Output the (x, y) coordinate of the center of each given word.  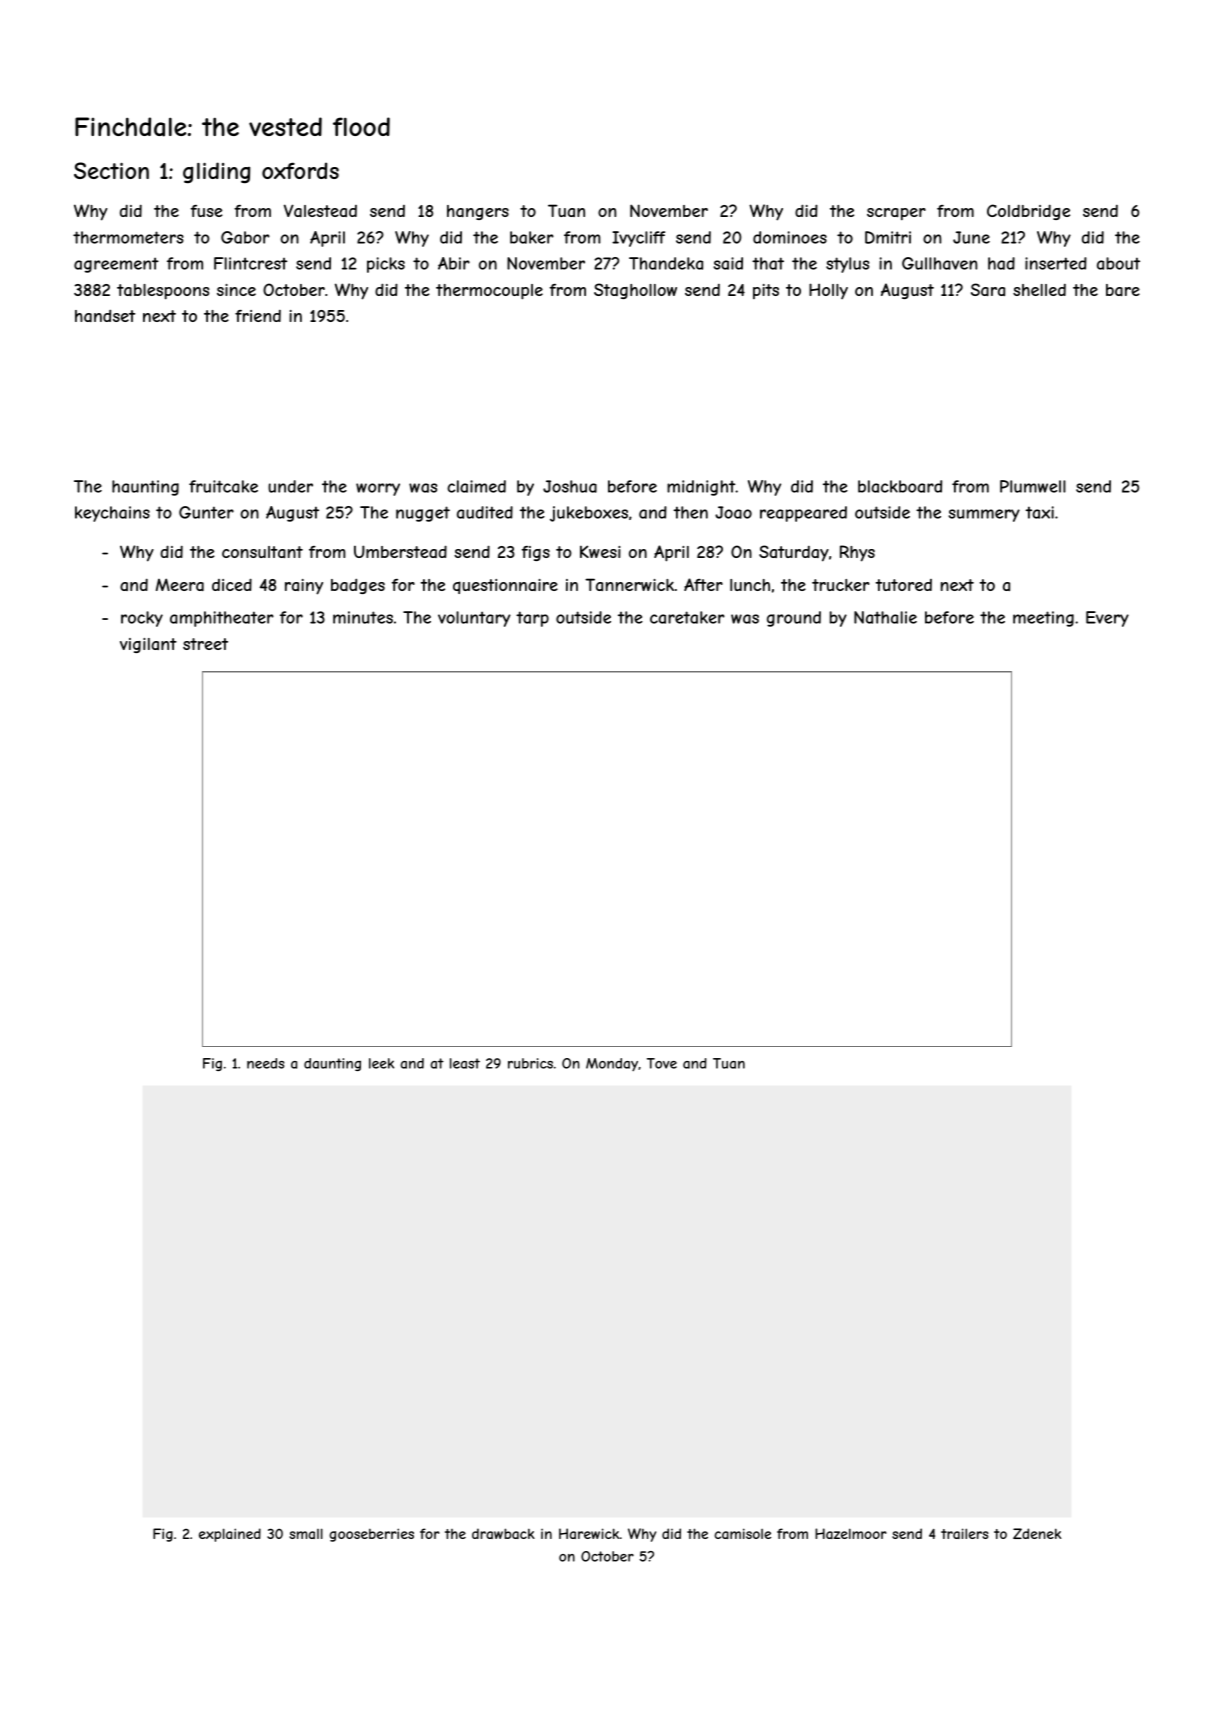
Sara (988, 289)
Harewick (589, 1533)
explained (230, 1535)
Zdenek (1037, 1533)
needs (265, 1063)
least (465, 1063)
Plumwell (1033, 486)
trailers (964, 1533)
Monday (612, 1064)
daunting (332, 1064)
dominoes (790, 237)
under (290, 486)
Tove (662, 1063)
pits (766, 291)
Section (111, 170)
